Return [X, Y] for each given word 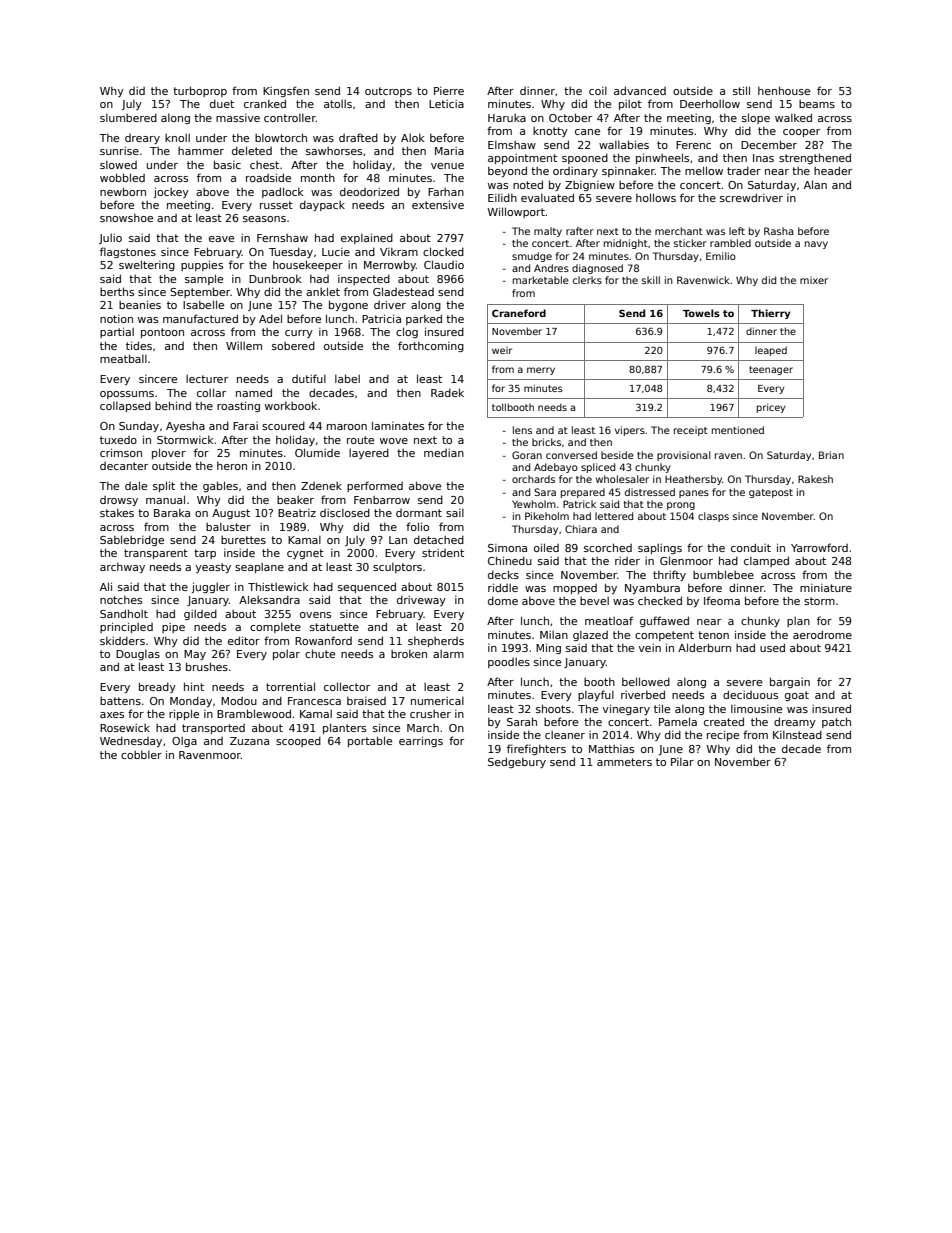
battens [120, 701]
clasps [713, 517]
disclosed [345, 512]
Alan [815, 184]
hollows [656, 197]
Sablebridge [132, 540]
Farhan [446, 192]
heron [232, 465]
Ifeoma [722, 600]
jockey [171, 192]
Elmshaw [512, 145]
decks [503, 574]
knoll [177, 138]
